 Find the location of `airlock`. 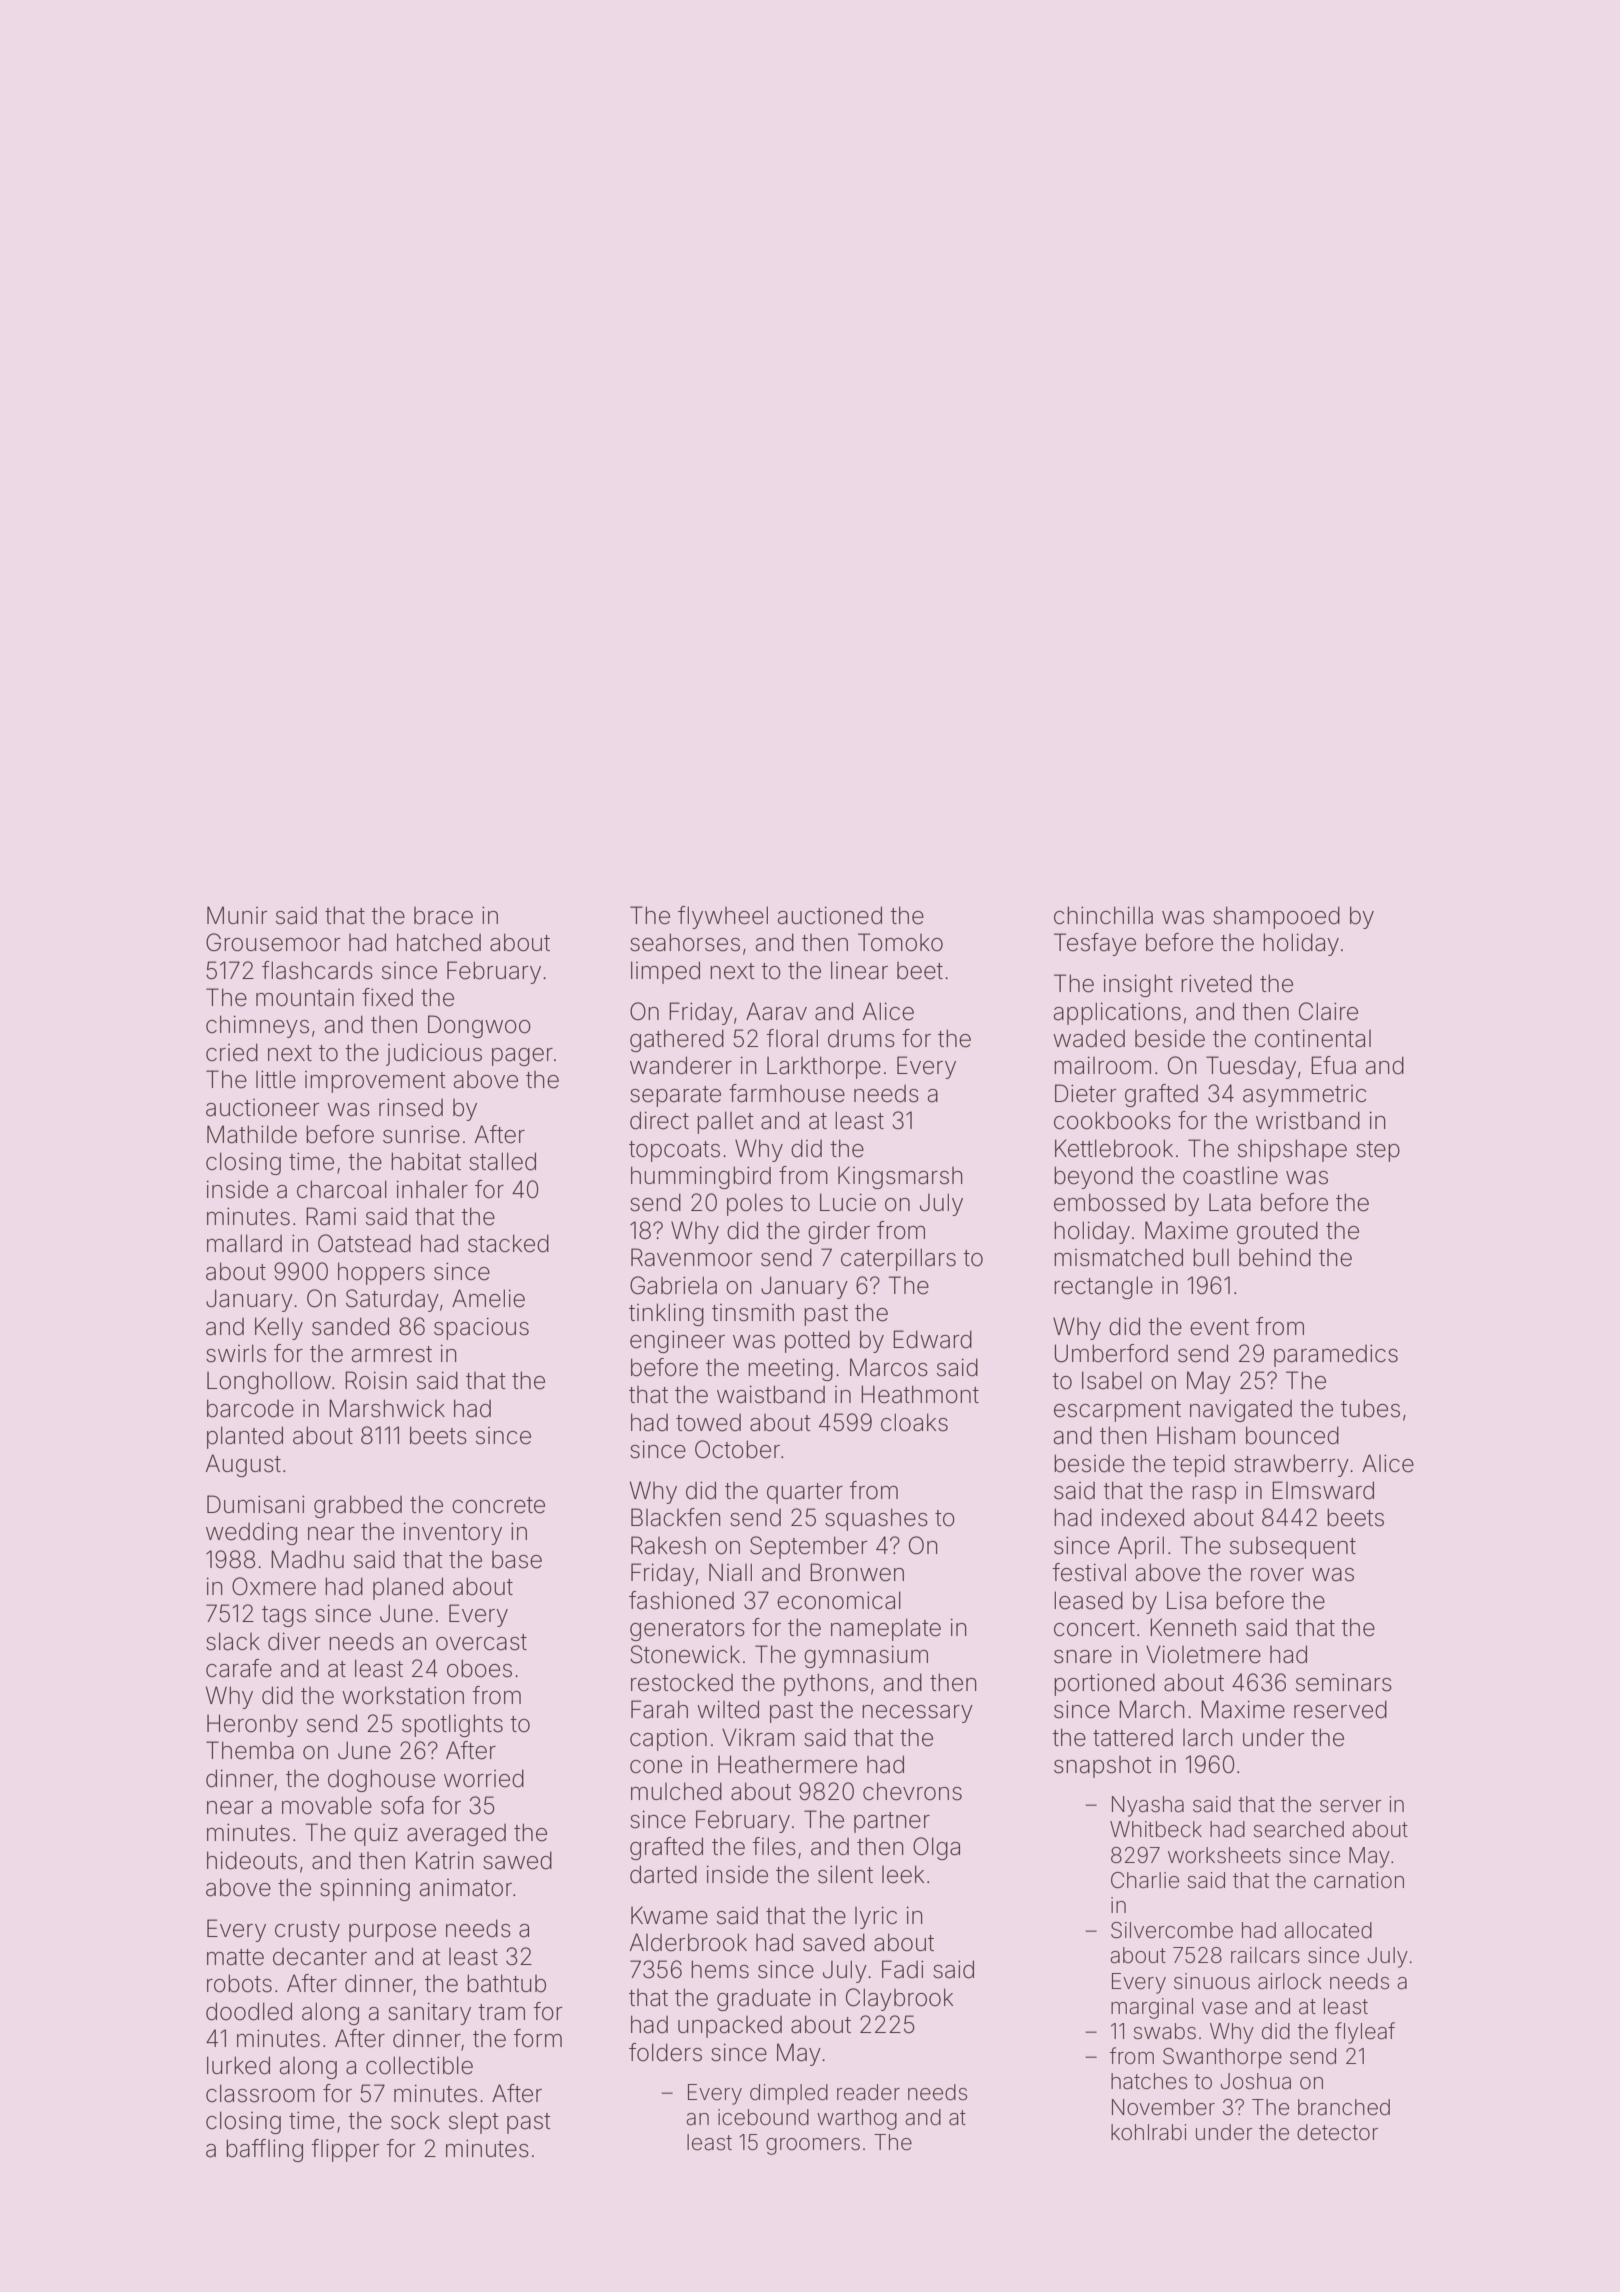

airlock is located at coordinates (1290, 1981).
